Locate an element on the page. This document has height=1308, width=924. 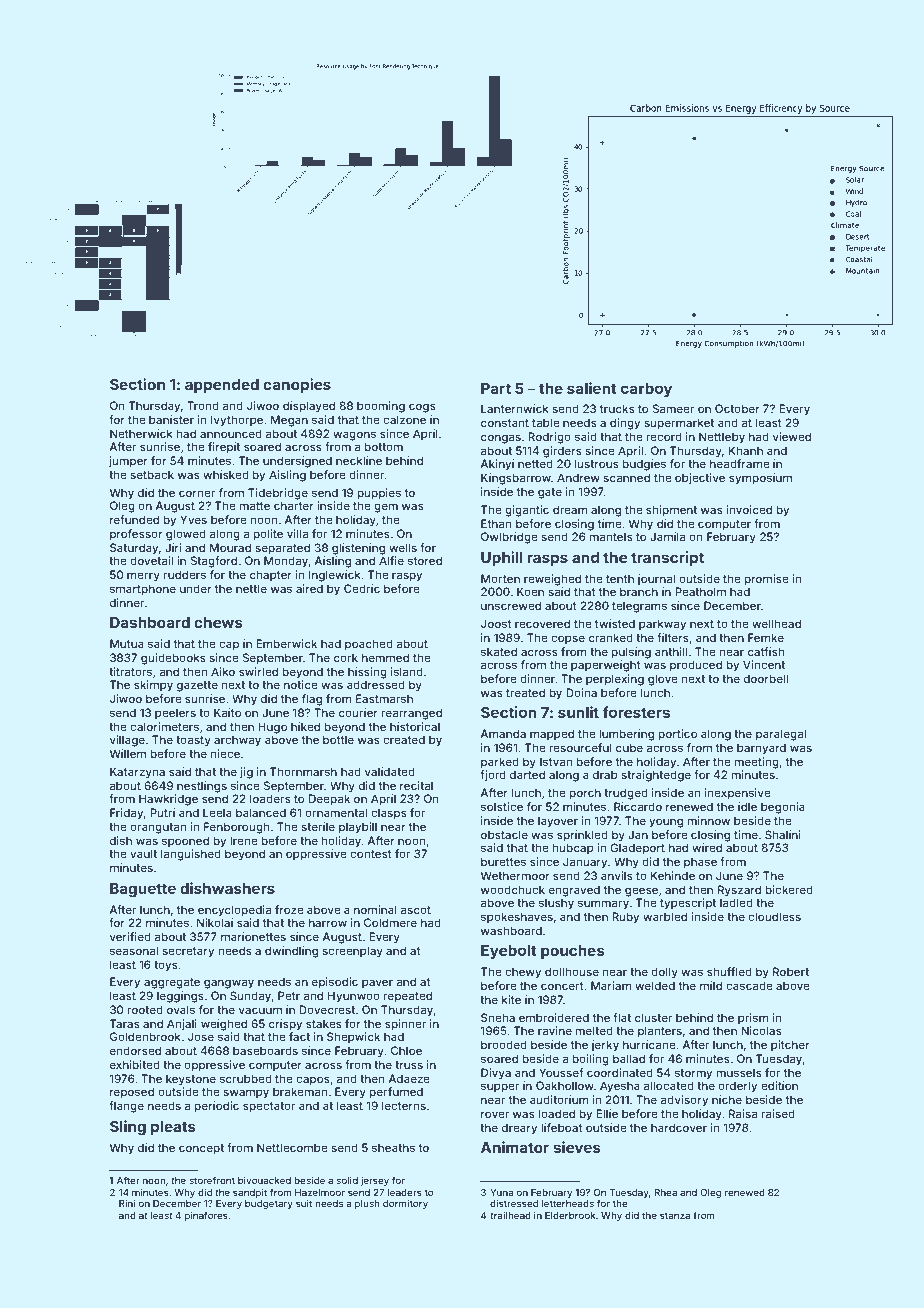
recovered is located at coordinates (542, 623).
